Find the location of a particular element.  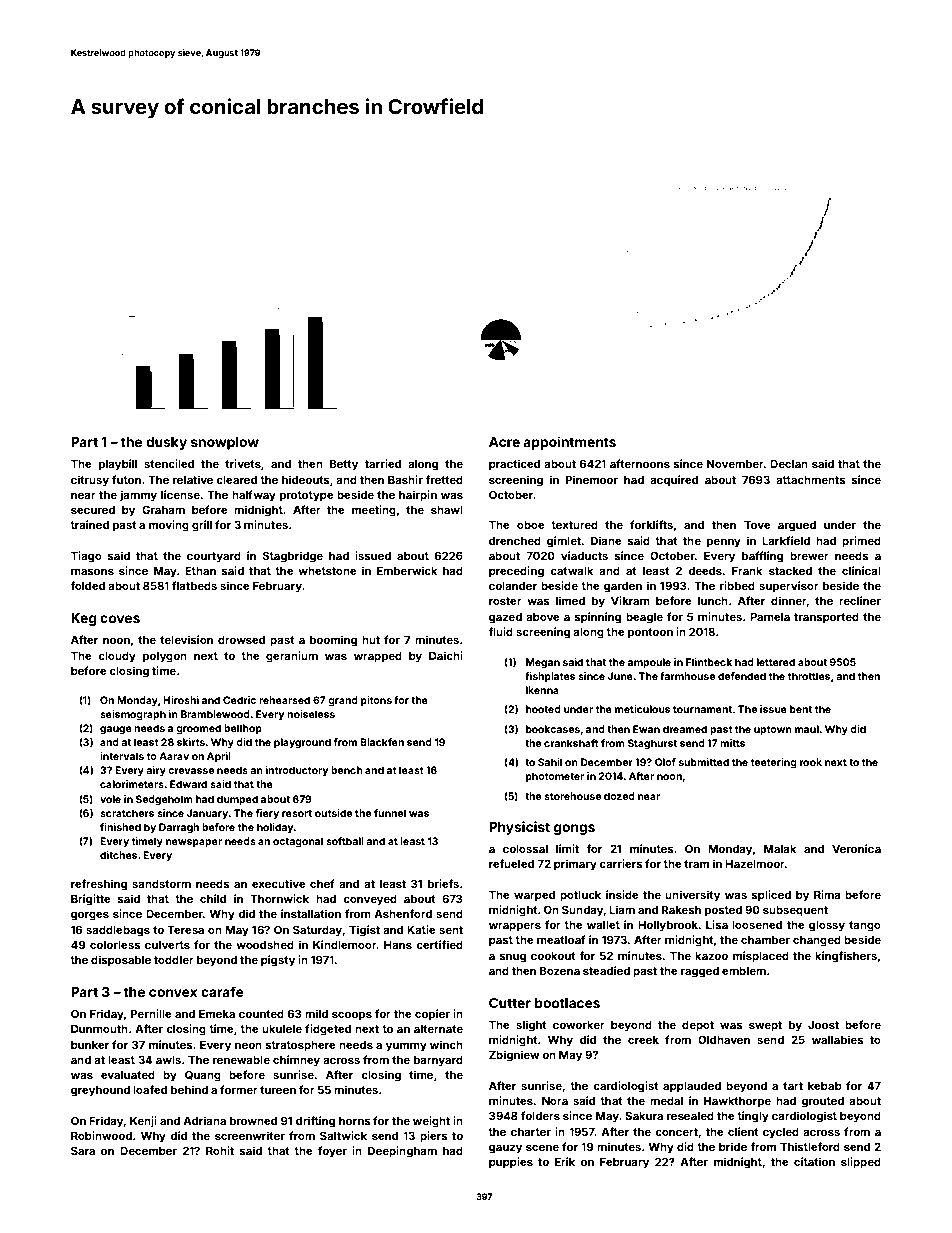

Flintbeck is located at coordinates (709, 662).
